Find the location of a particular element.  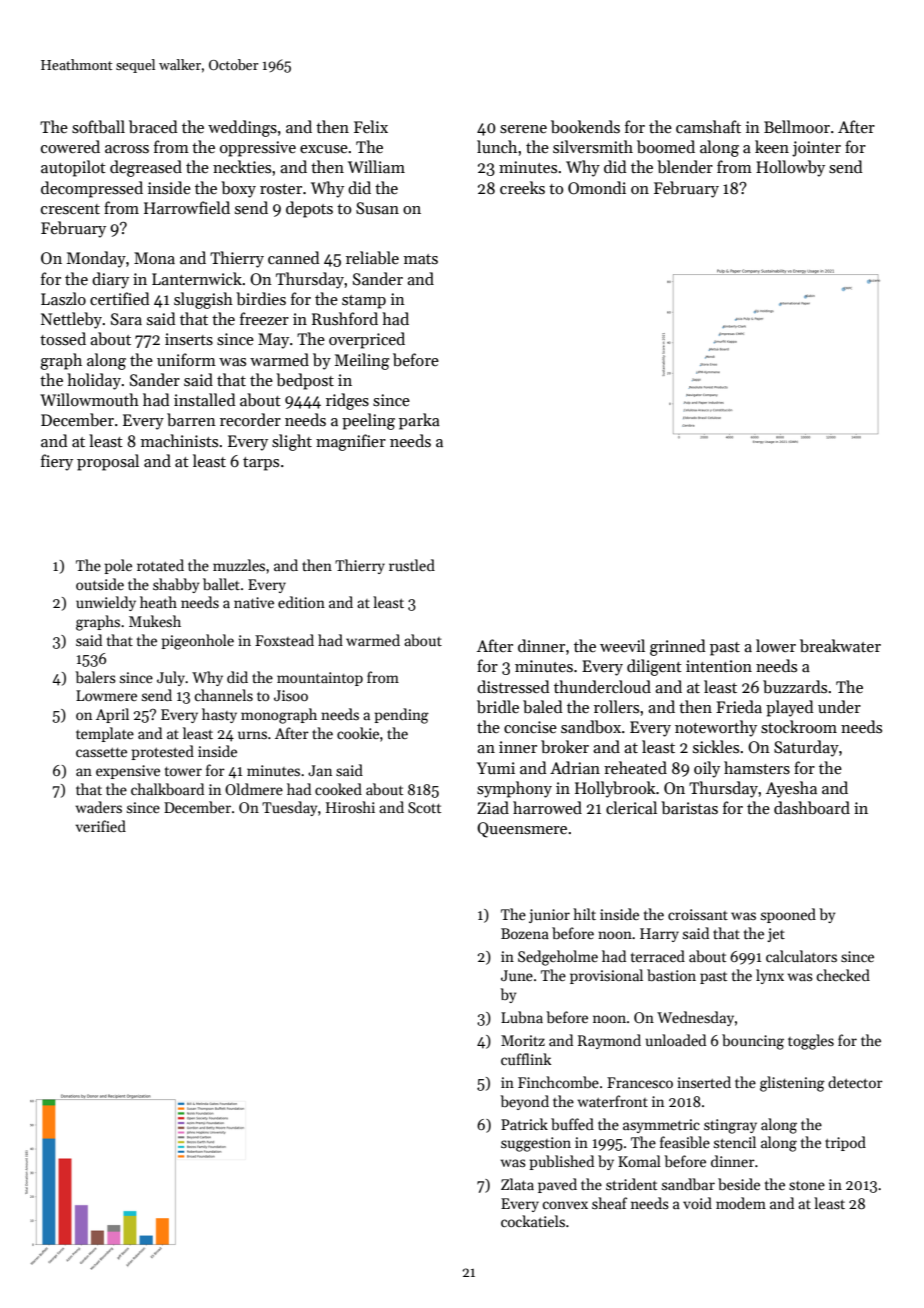

Queensmere is located at coordinates (522, 830).
